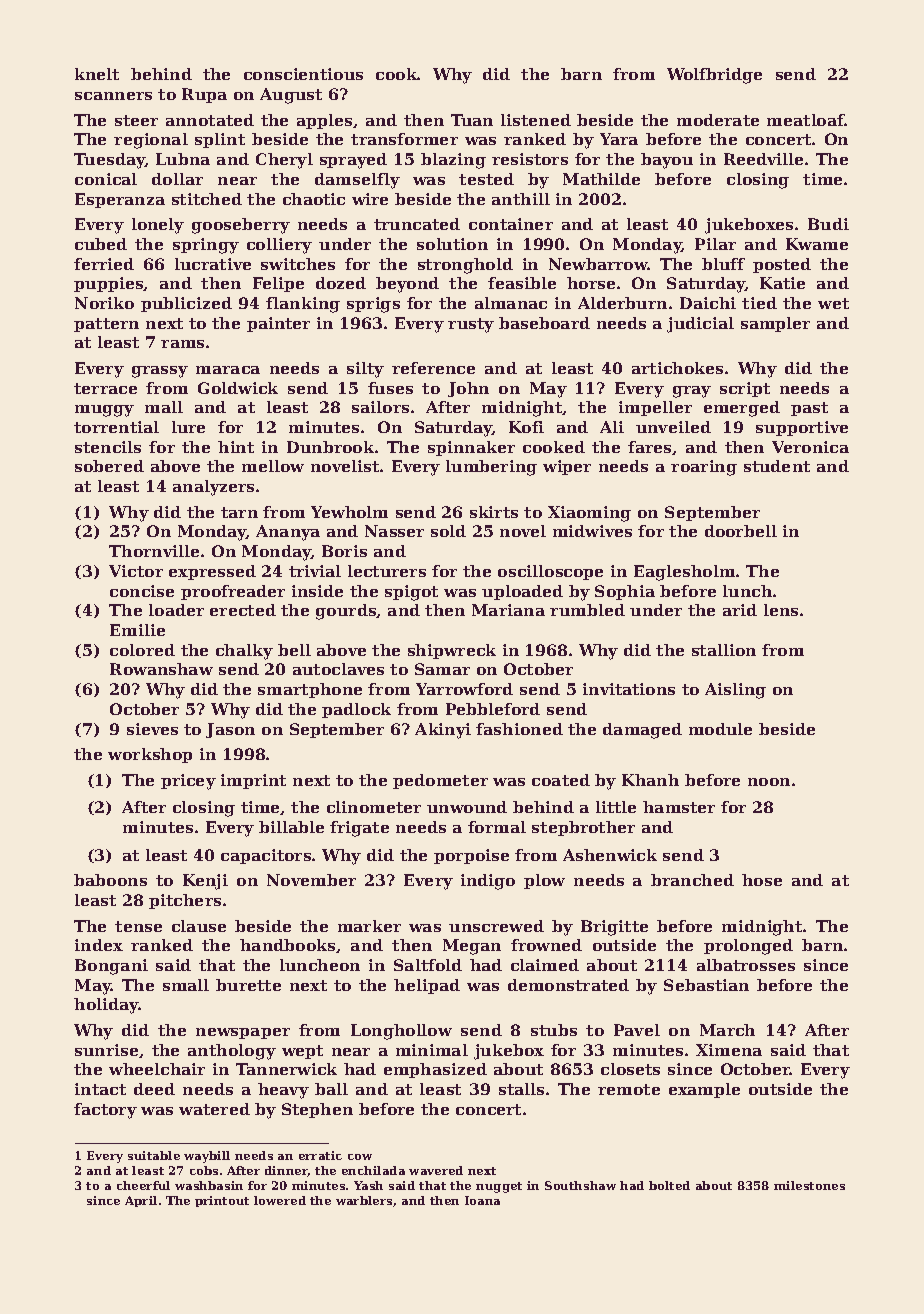 The height and width of the screenshot is (1314, 924). What do you see at coordinates (706, 985) in the screenshot?
I see `Sebastian` at bounding box center [706, 985].
